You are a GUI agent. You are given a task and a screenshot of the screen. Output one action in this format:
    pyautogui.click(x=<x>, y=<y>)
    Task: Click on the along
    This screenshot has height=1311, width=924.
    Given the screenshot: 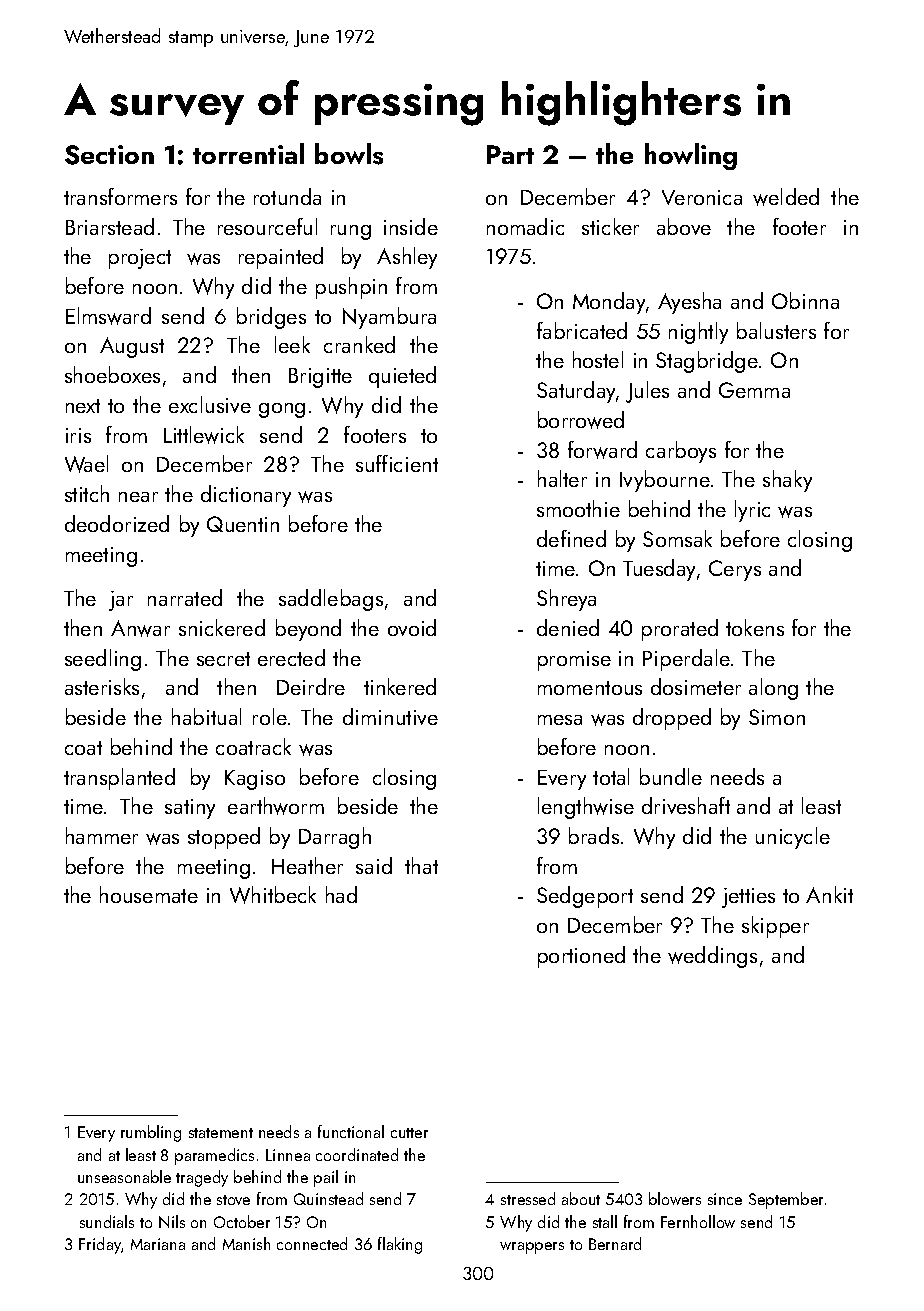 What is the action you would take?
    pyautogui.click(x=773, y=689)
